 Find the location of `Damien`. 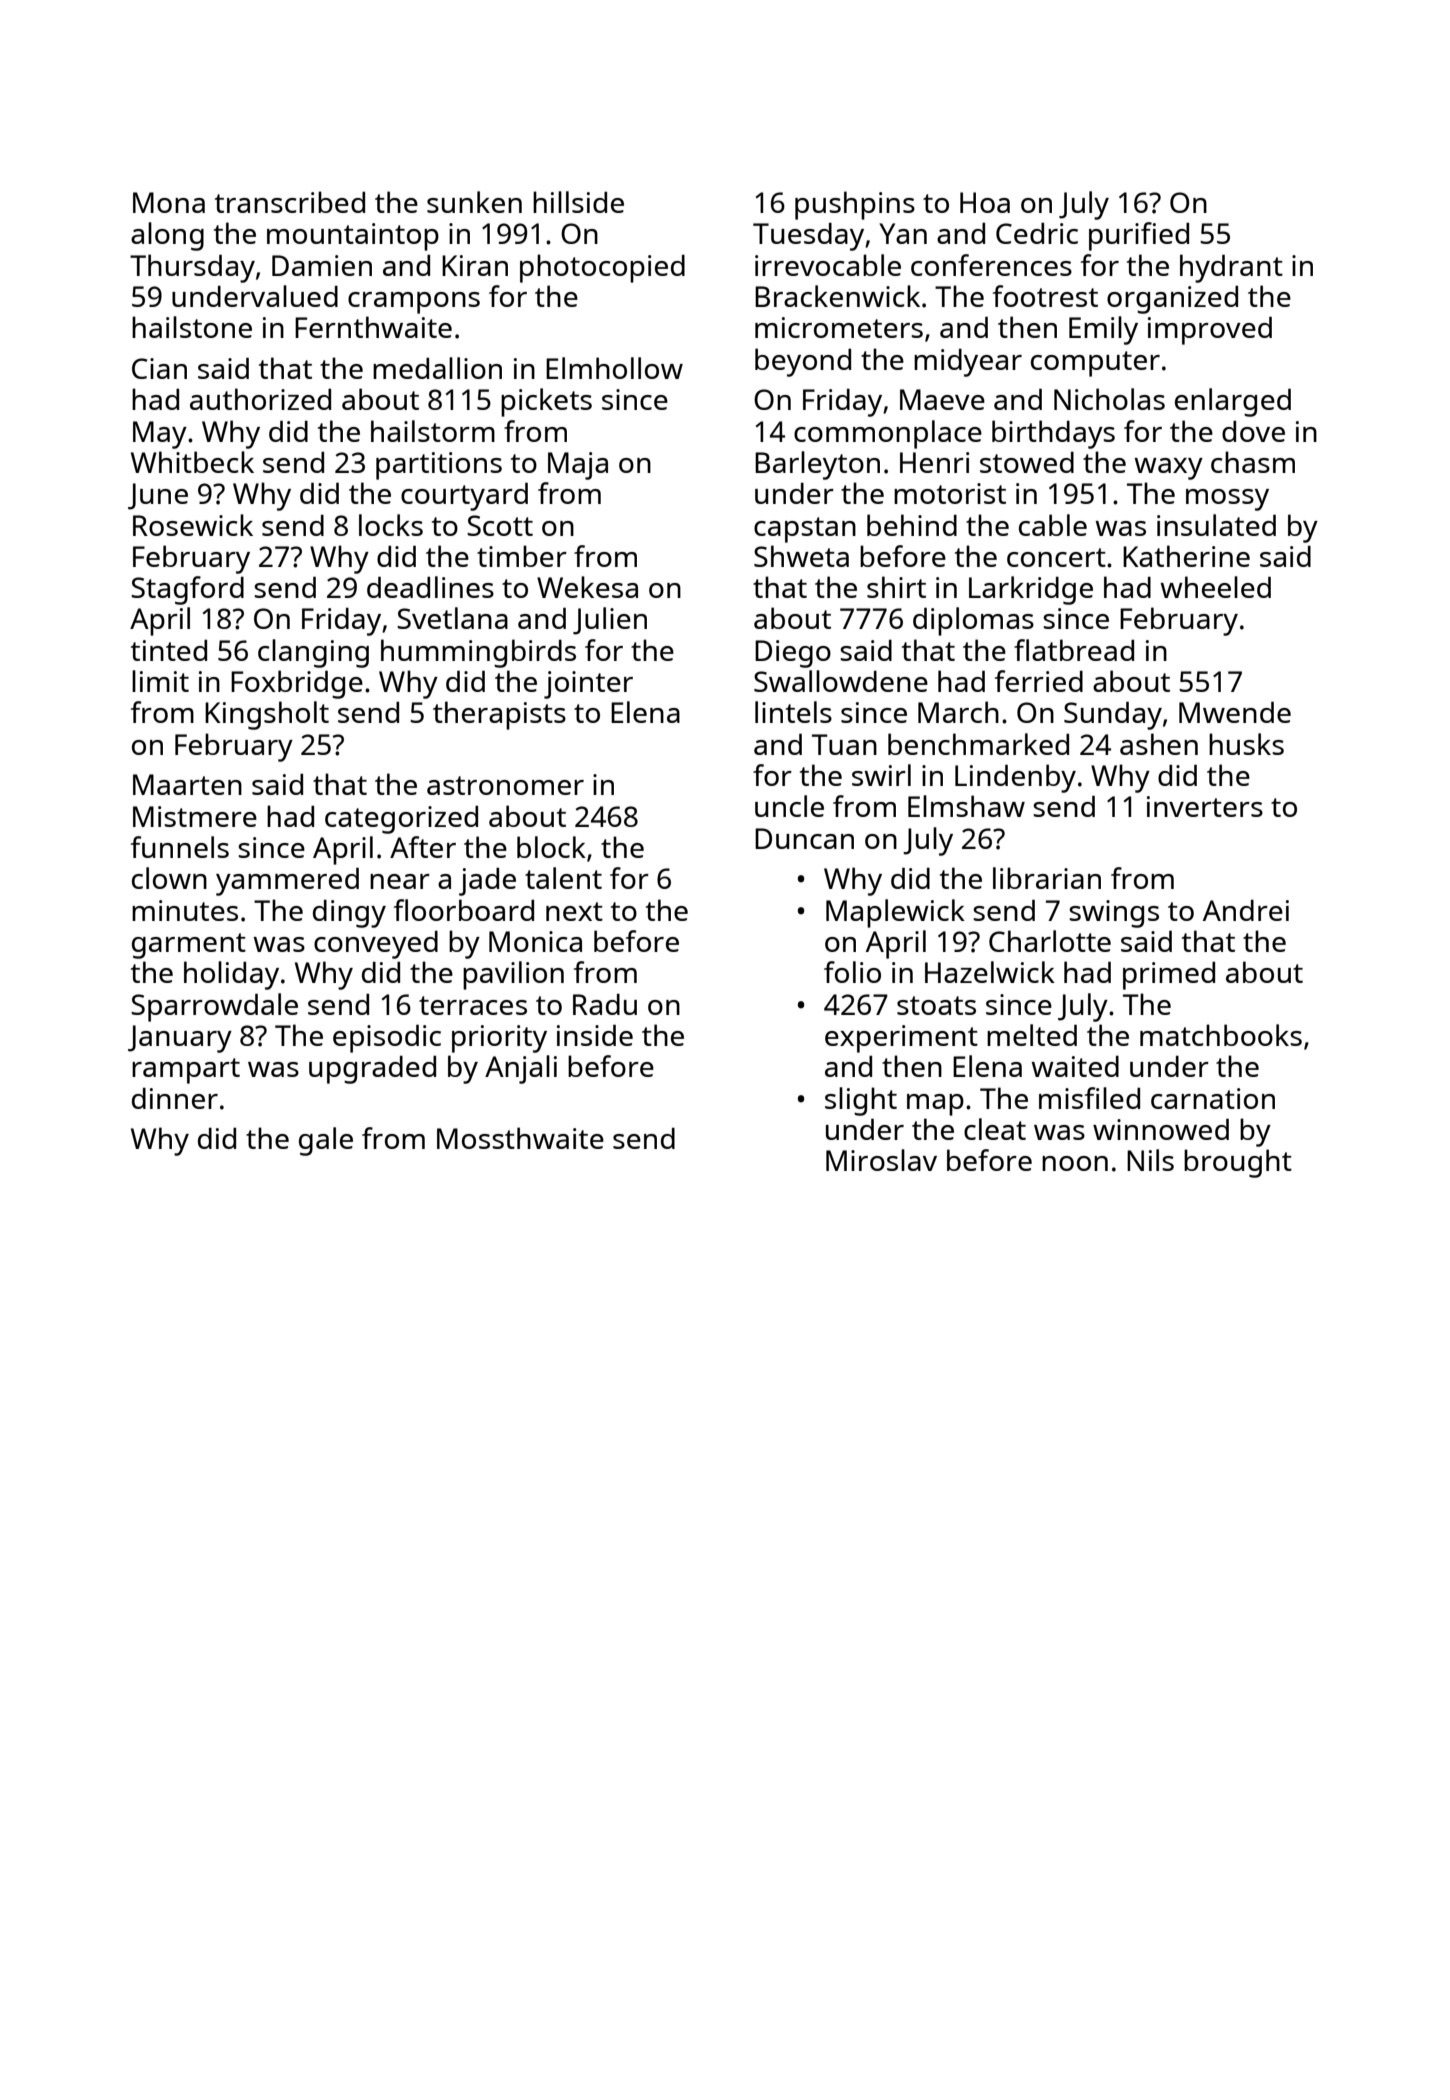

Damien is located at coordinates (322, 265).
